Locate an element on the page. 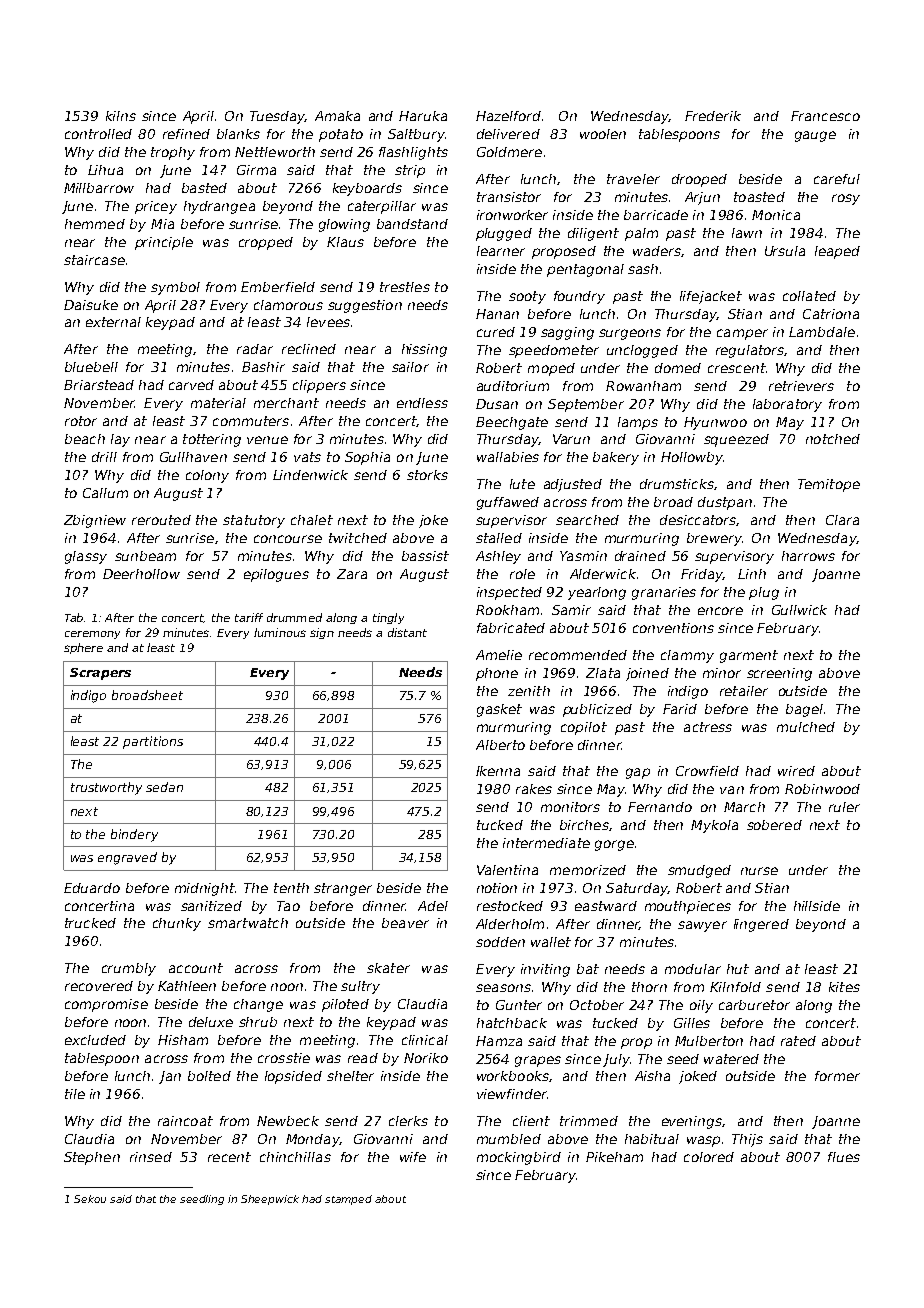 The width and height of the page is (924, 1308). bandstand is located at coordinates (412, 224).
